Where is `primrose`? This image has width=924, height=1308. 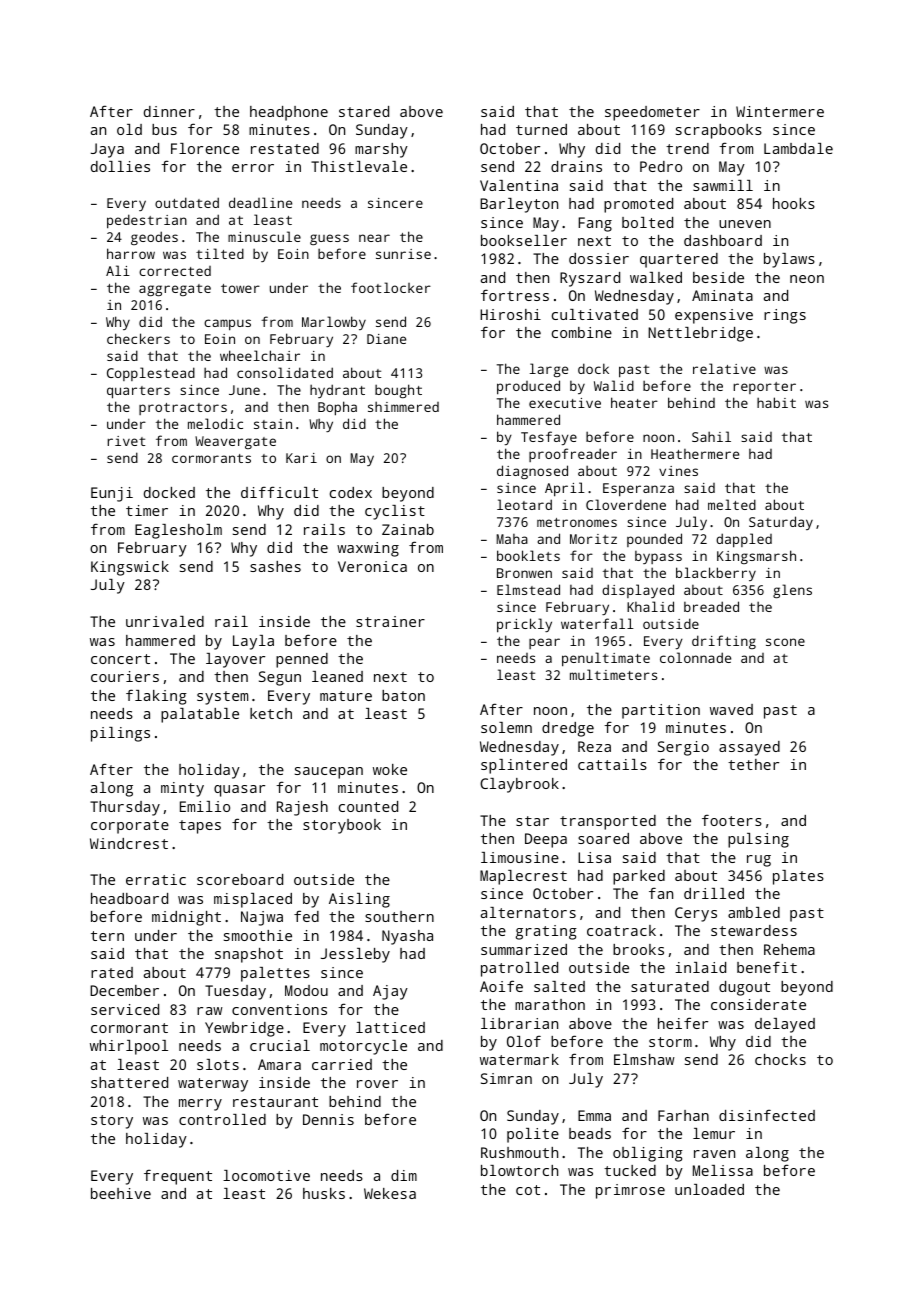 primrose is located at coordinates (630, 1191).
